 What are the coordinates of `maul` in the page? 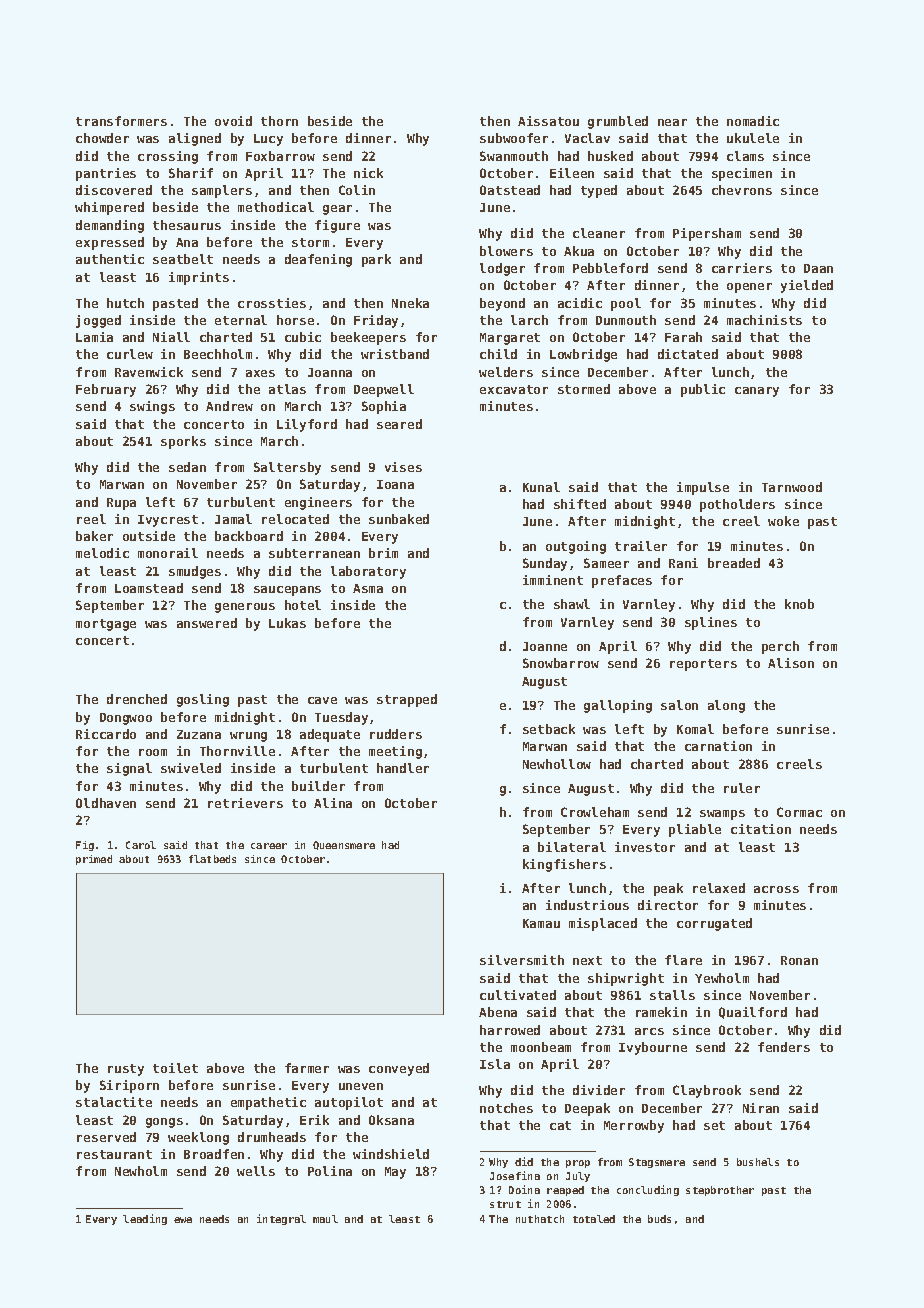 It's located at (325, 1219).
